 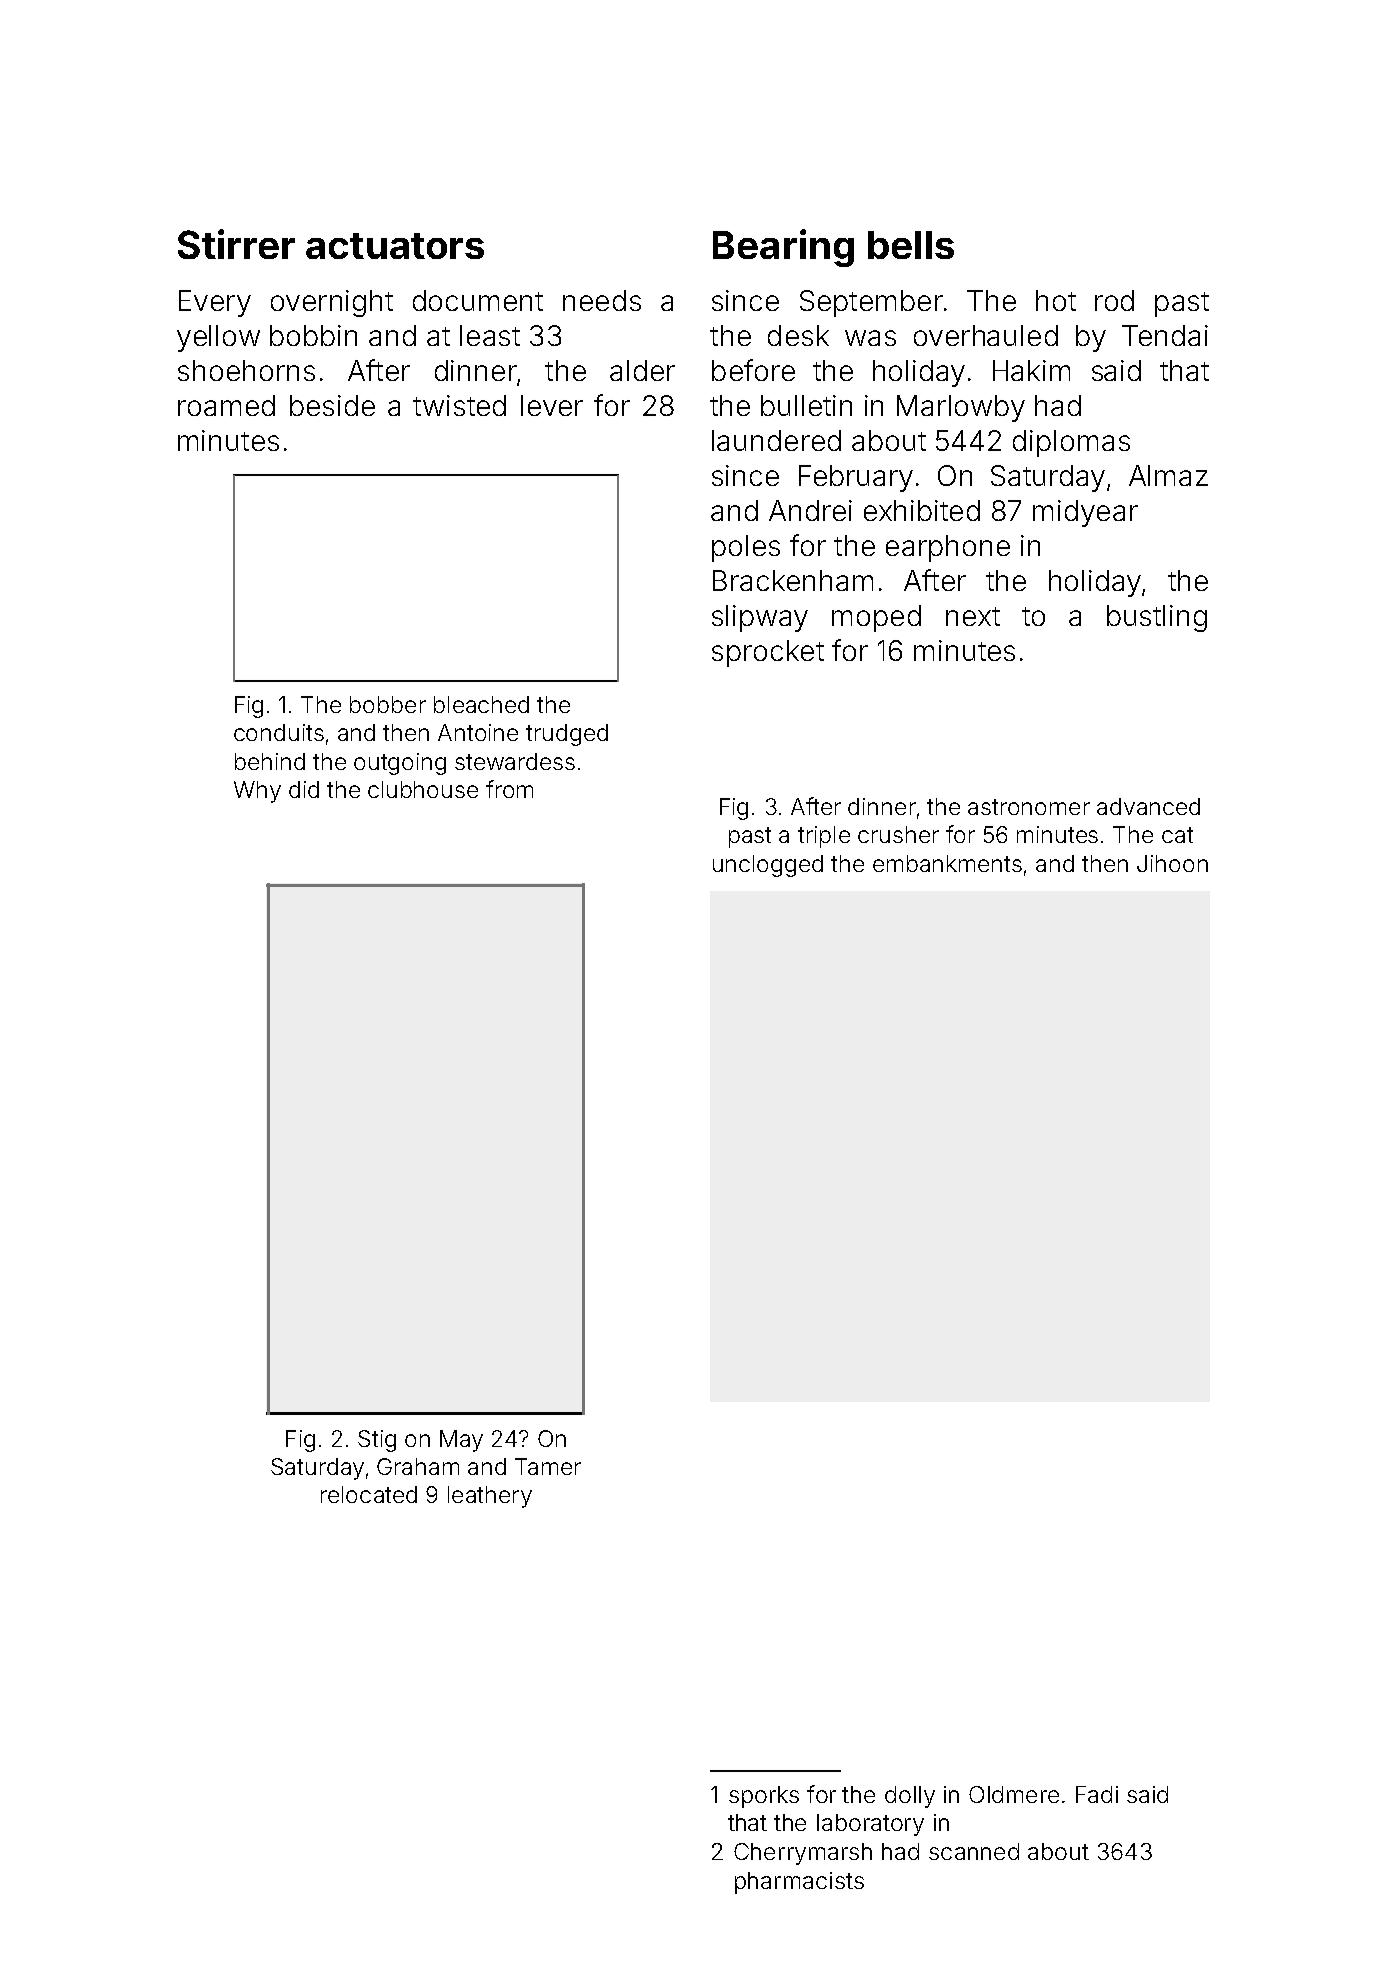 What do you see at coordinates (768, 653) in the screenshot?
I see `sprocket` at bounding box center [768, 653].
